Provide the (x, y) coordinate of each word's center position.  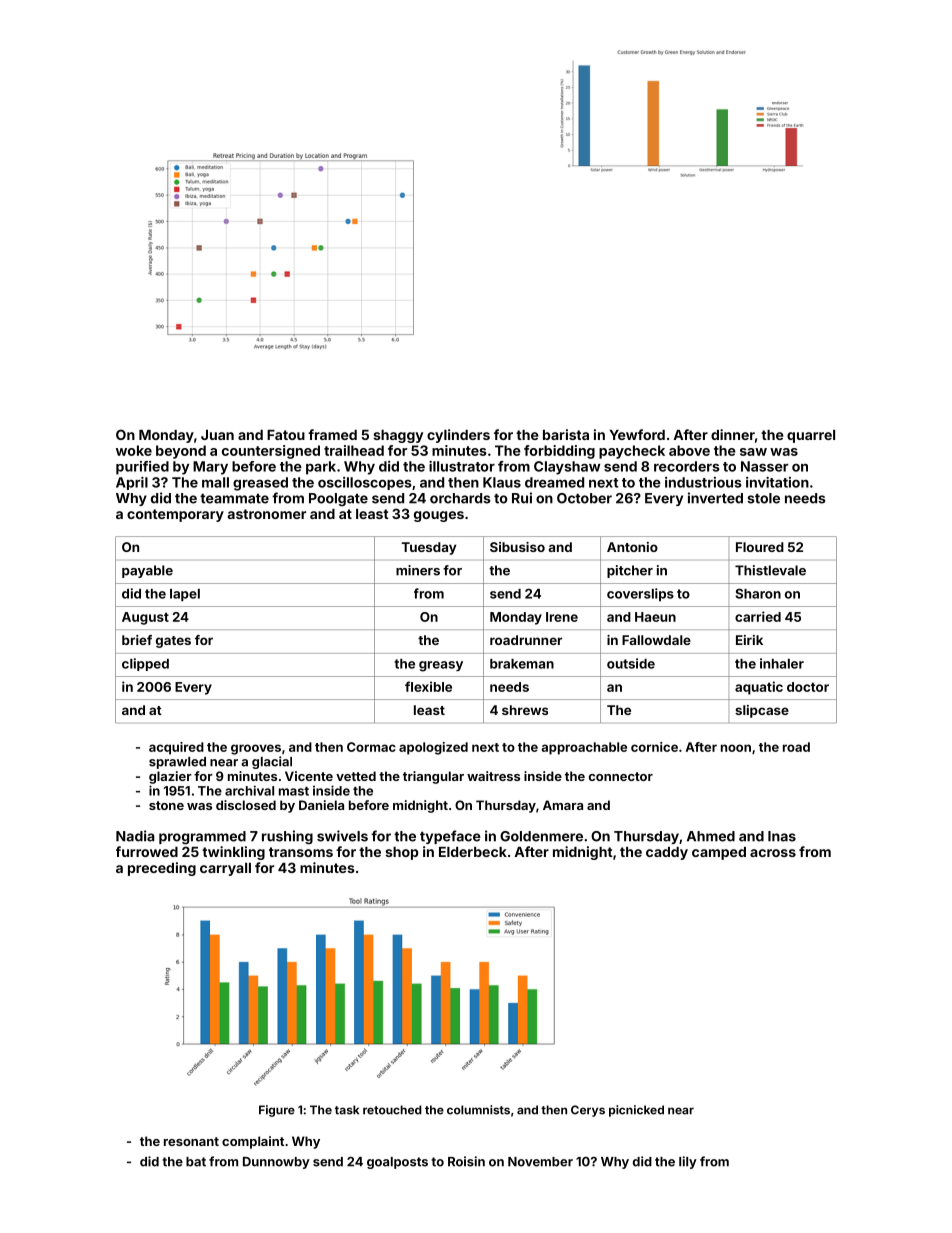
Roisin (466, 1161)
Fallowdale (656, 640)
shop (402, 853)
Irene (562, 617)
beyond (181, 452)
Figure (277, 1111)
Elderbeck (473, 852)
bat (196, 1162)
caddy (667, 853)
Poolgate (338, 500)
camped (719, 853)
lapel (185, 595)
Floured (760, 547)
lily (688, 1162)
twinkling (233, 853)
